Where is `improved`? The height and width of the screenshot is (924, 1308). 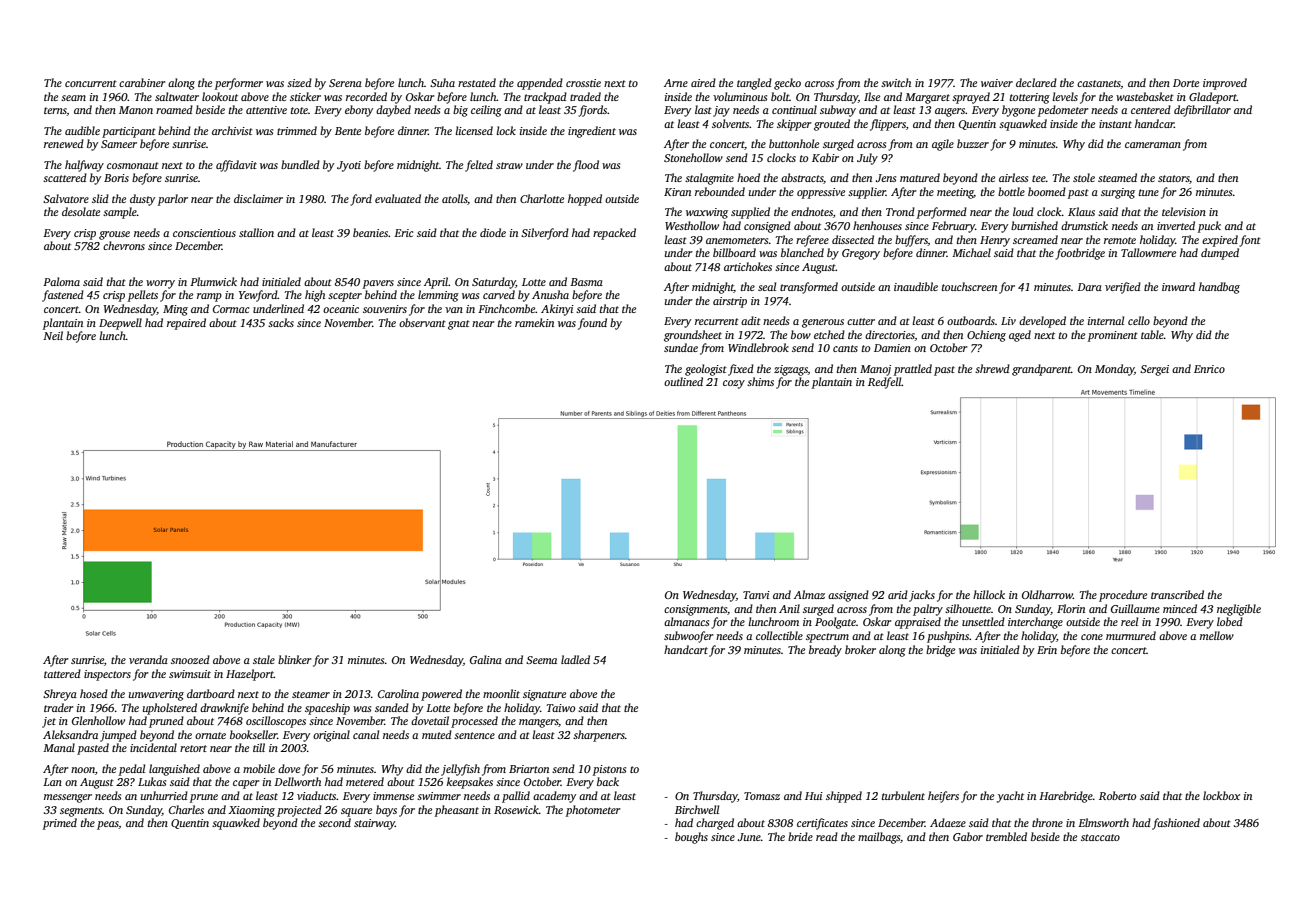
improved is located at coordinates (1225, 84).
